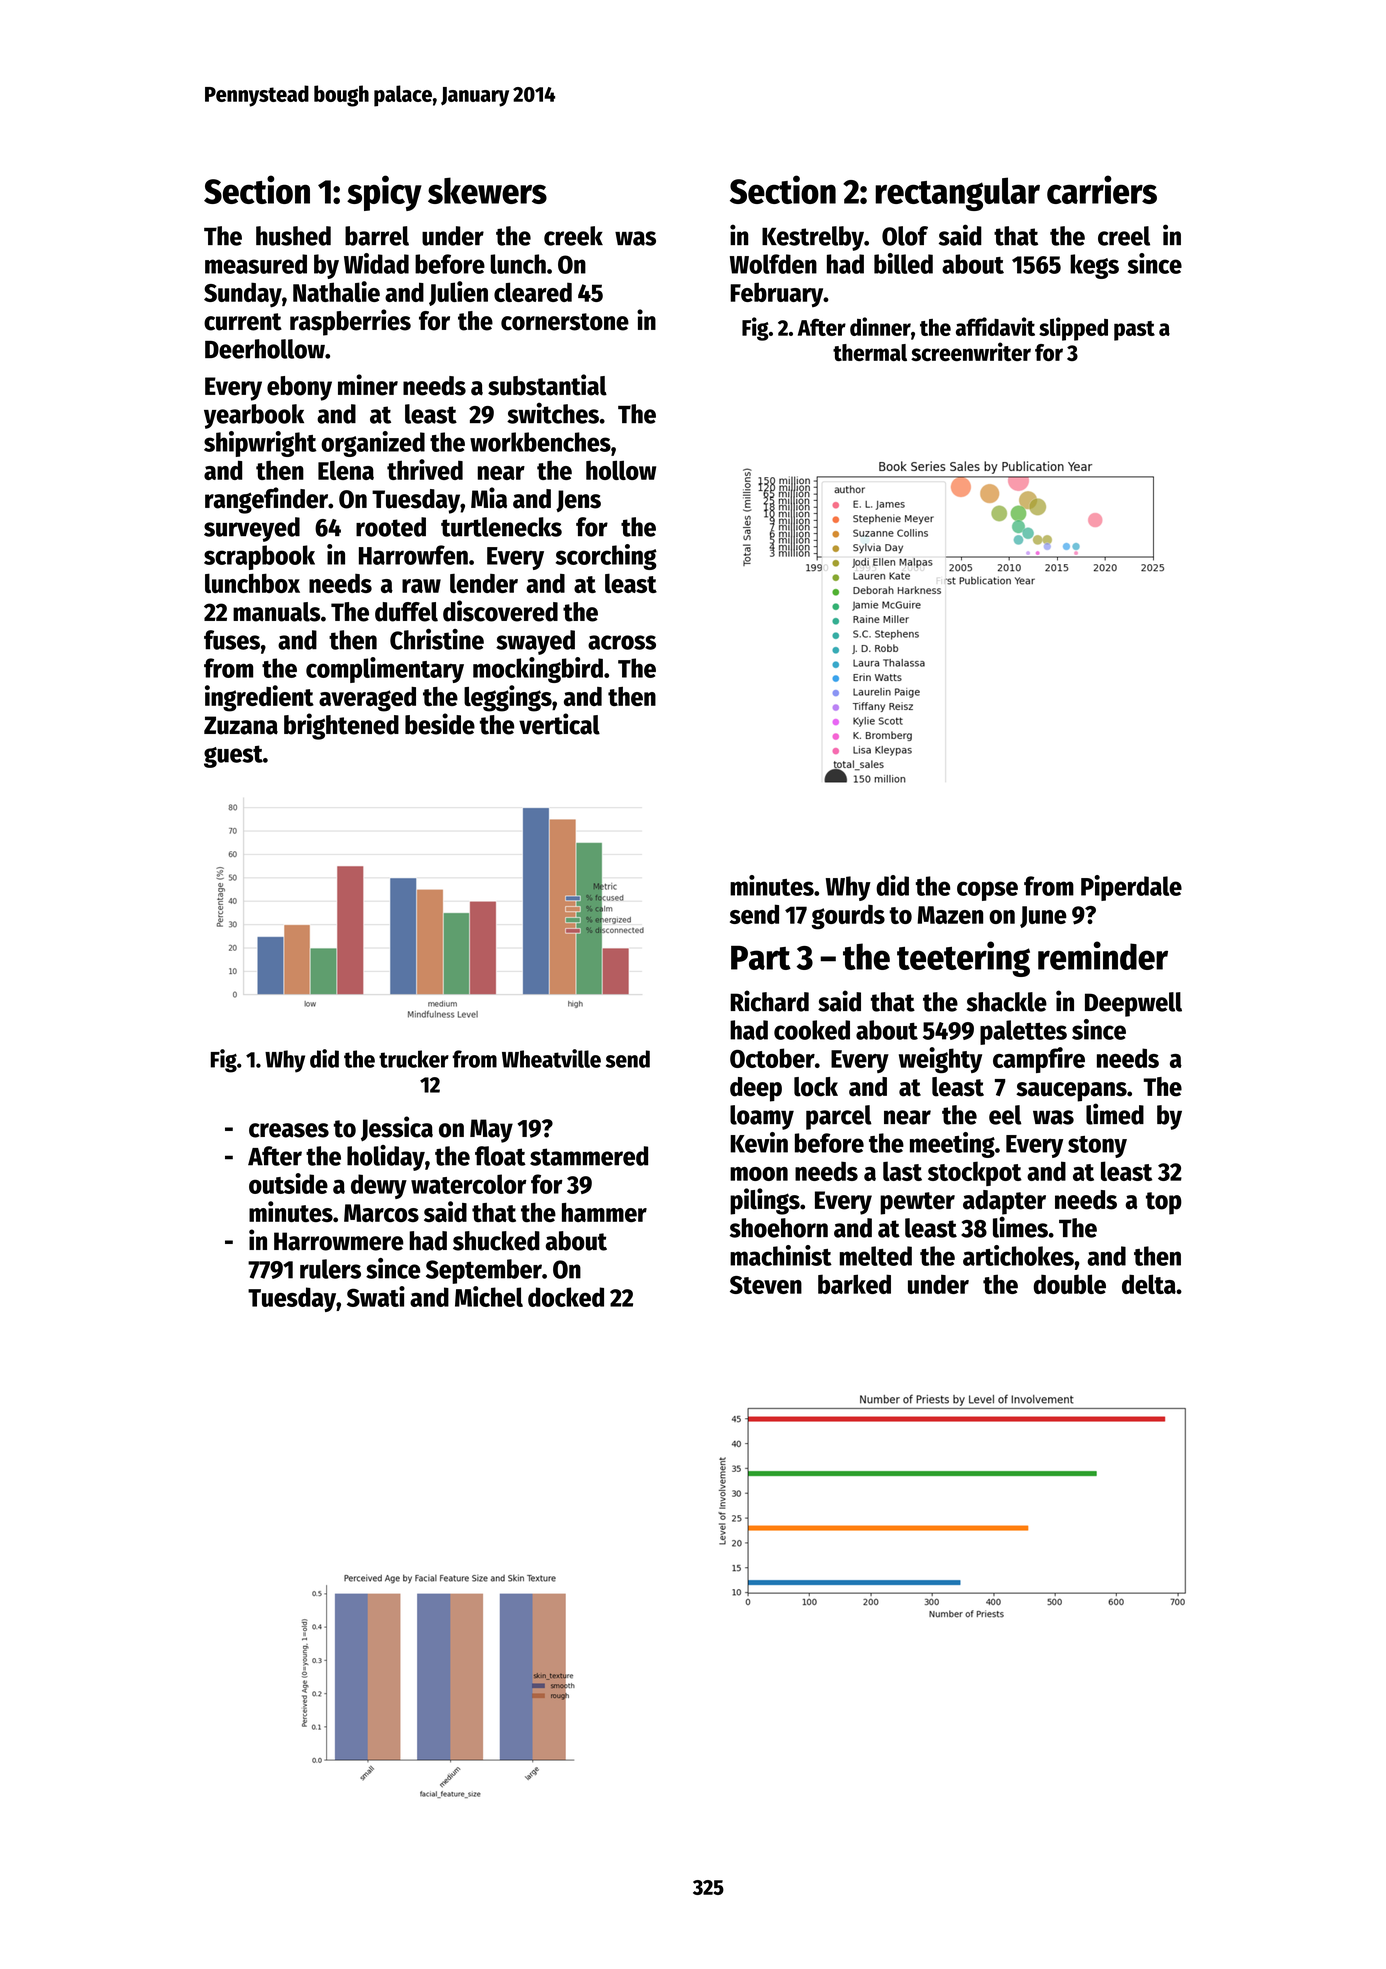 The image size is (1386, 1969). I want to click on screenwriter, so click(971, 351).
